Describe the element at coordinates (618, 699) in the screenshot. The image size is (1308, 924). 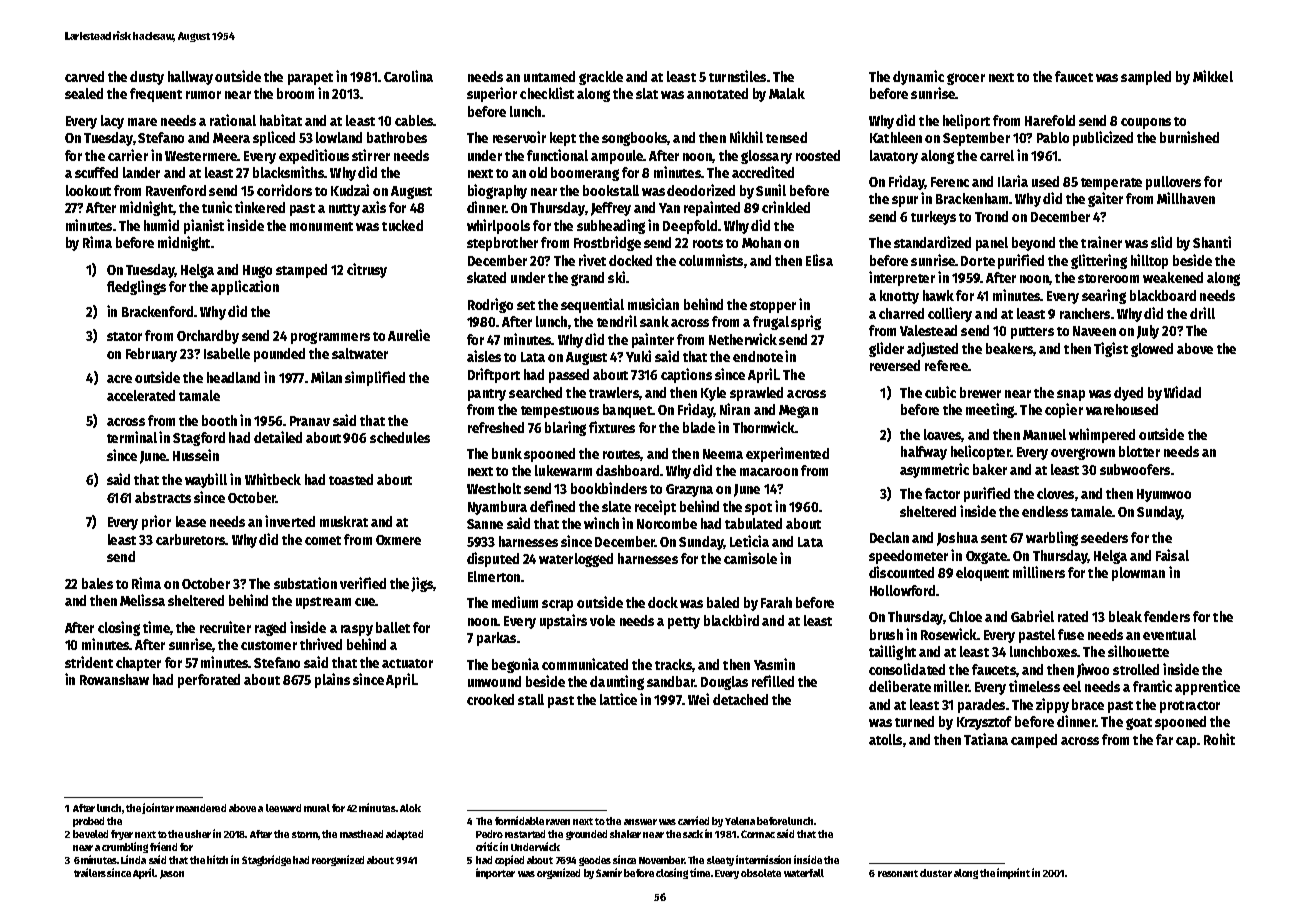
I see `lattice` at that location.
